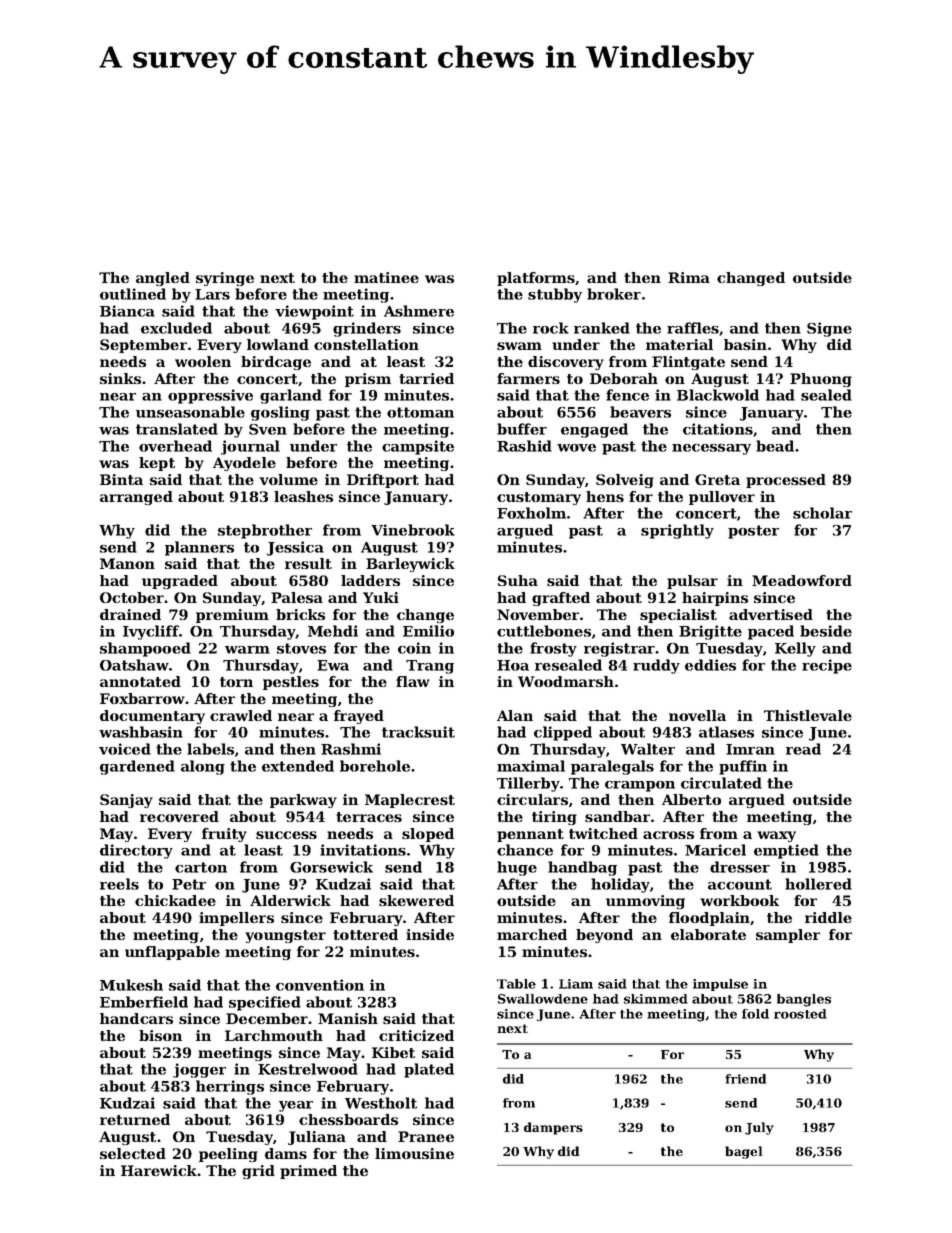  What do you see at coordinates (795, 649) in the page?
I see `Kelly` at bounding box center [795, 649].
